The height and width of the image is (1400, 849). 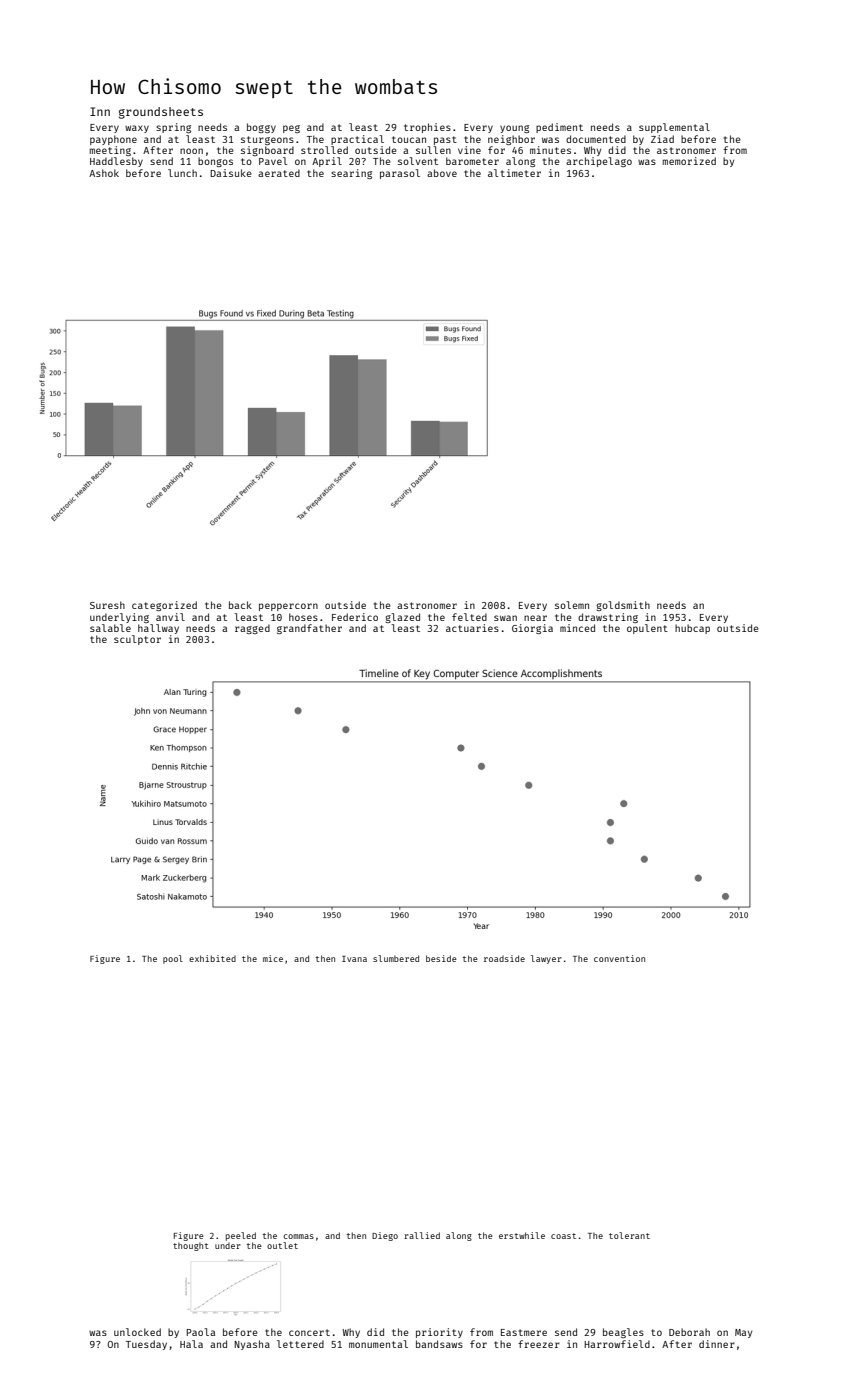 What do you see at coordinates (442, 173) in the image?
I see `above` at bounding box center [442, 173].
